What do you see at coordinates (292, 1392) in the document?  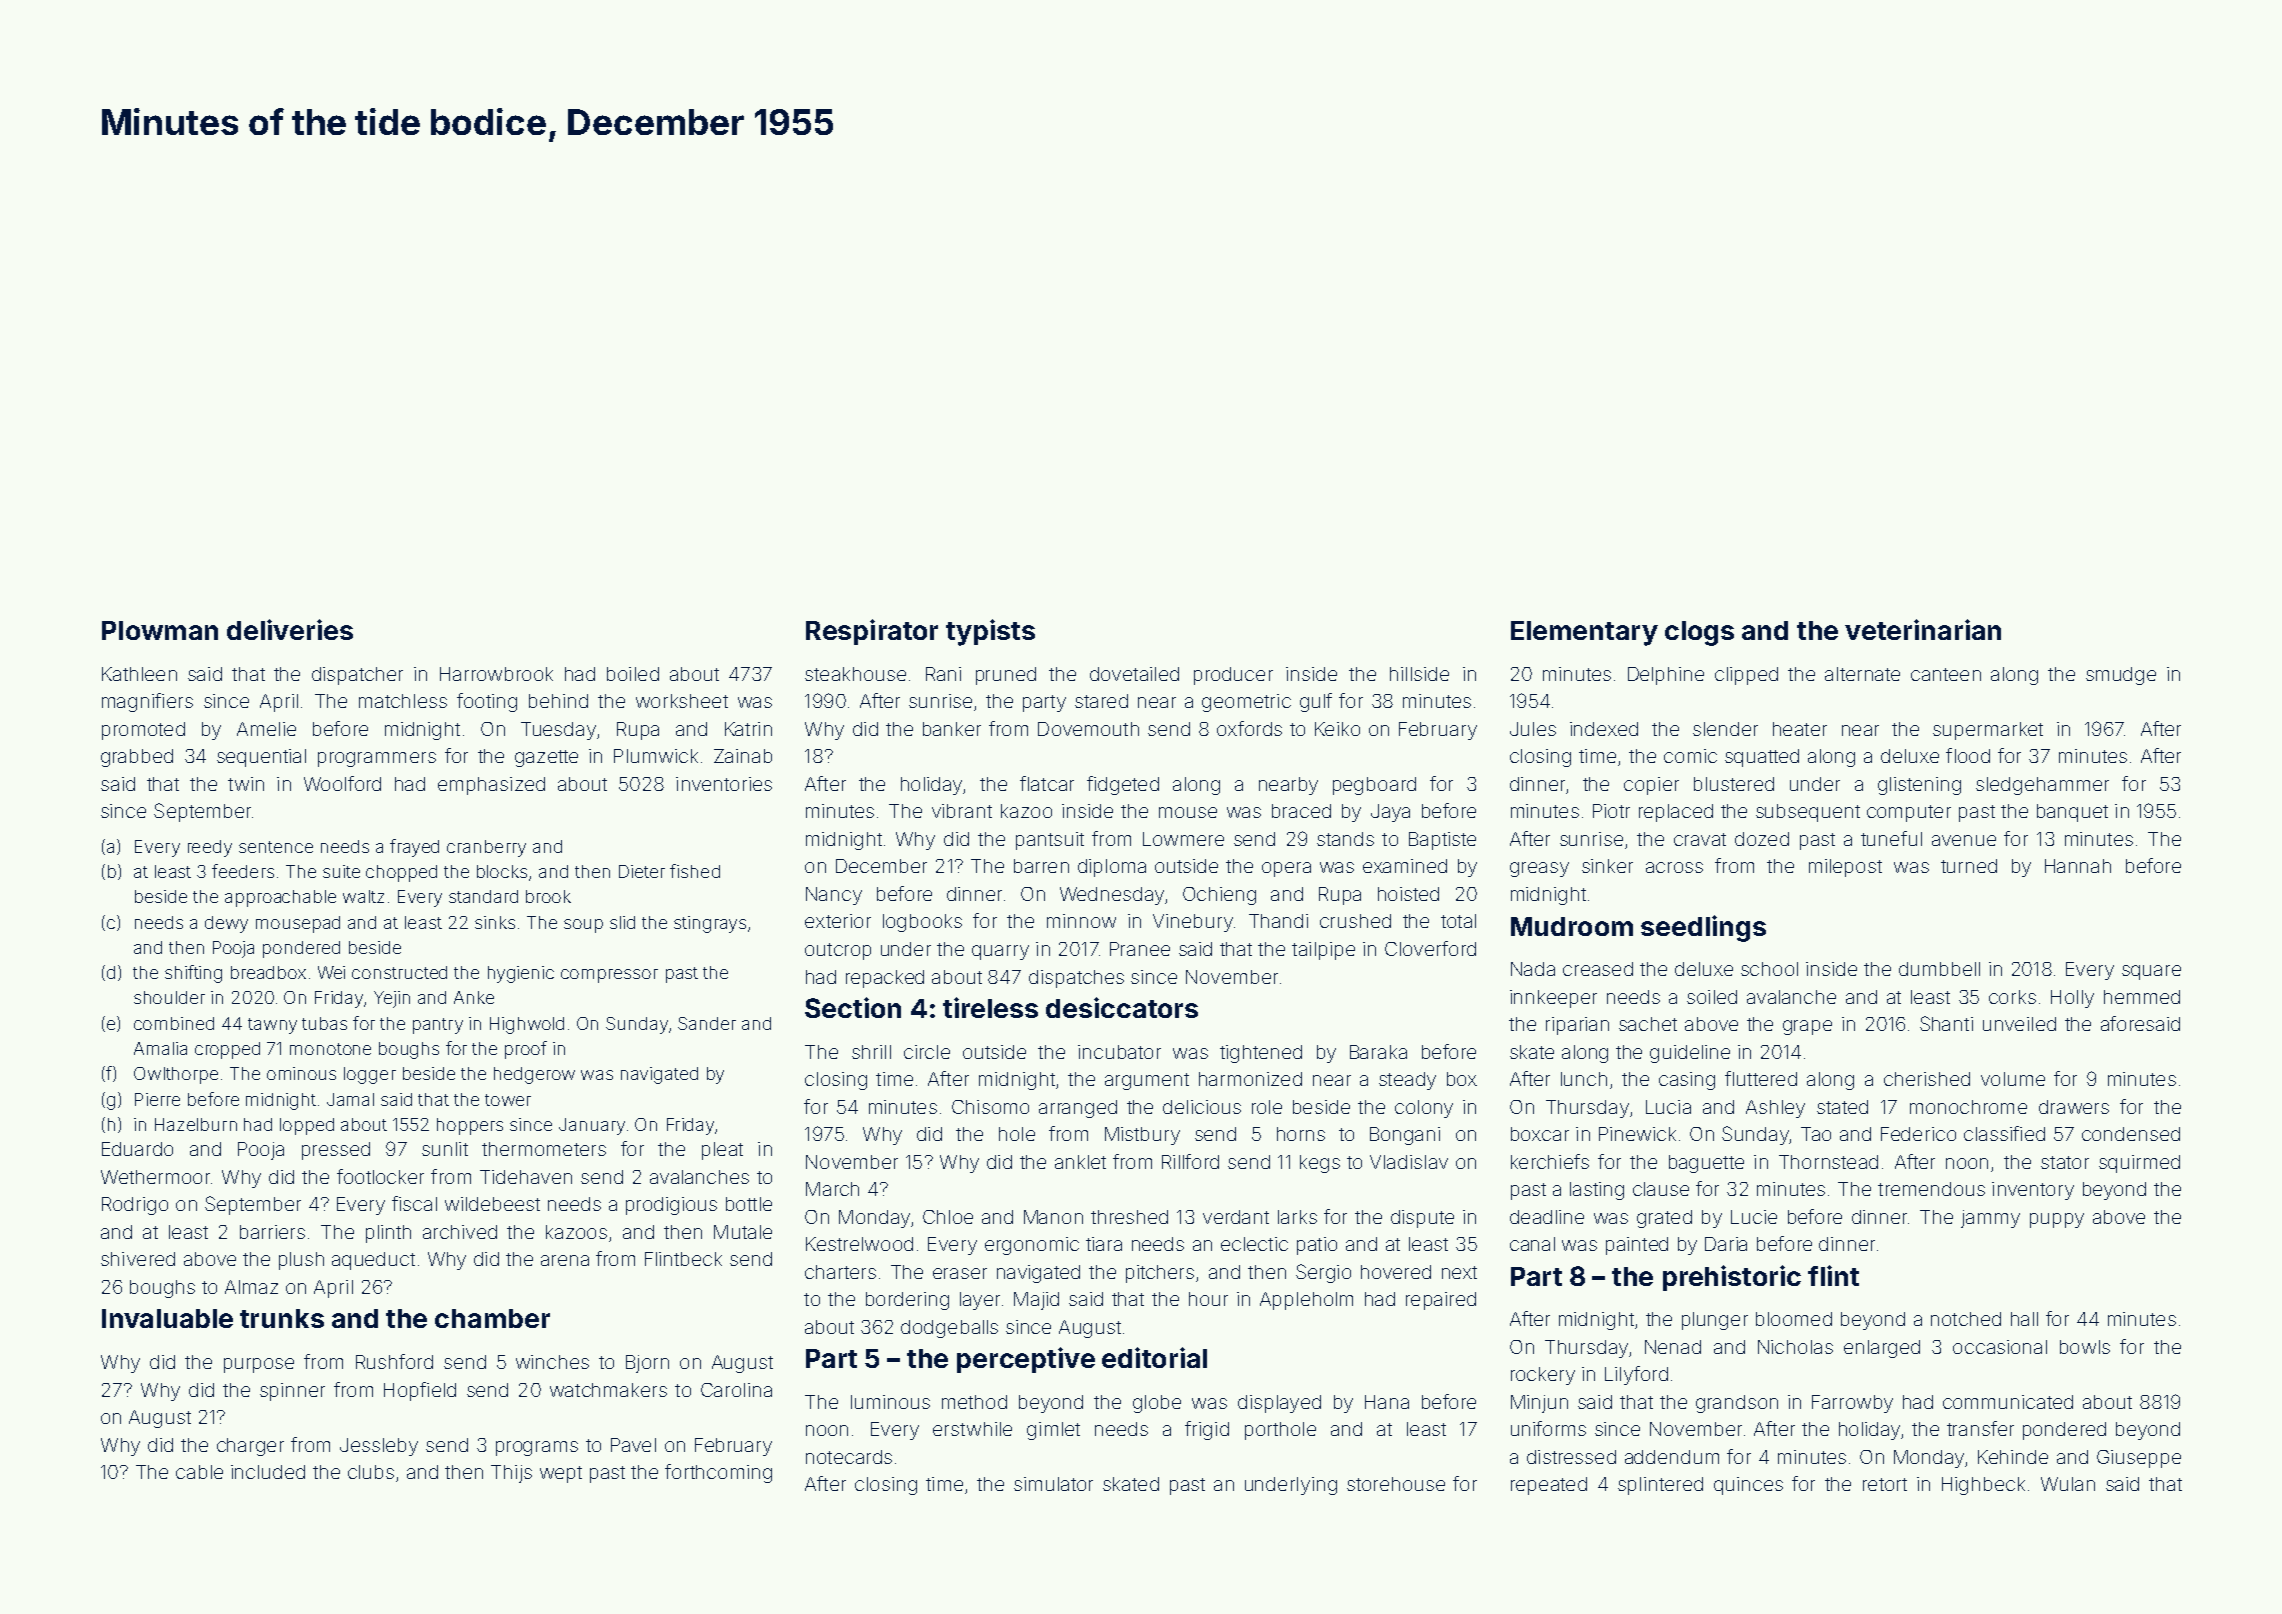 I see `spinner` at bounding box center [292, 1392].
